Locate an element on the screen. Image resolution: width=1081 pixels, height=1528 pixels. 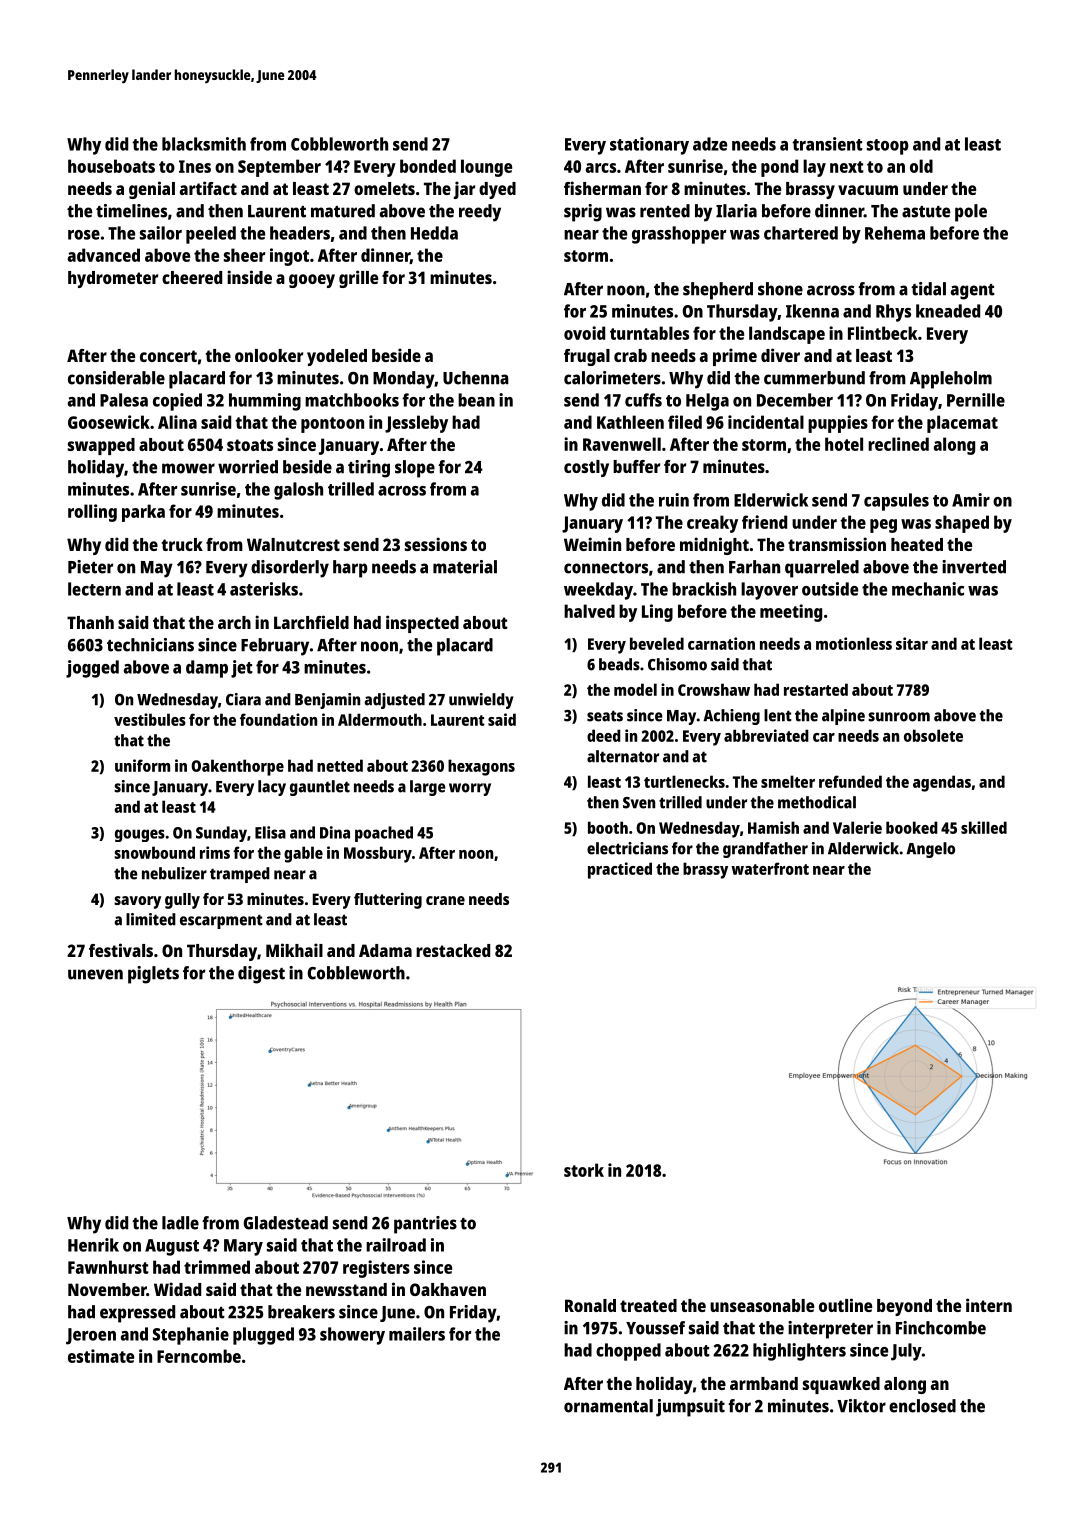
stork is located at coordinates (584, 1170).
